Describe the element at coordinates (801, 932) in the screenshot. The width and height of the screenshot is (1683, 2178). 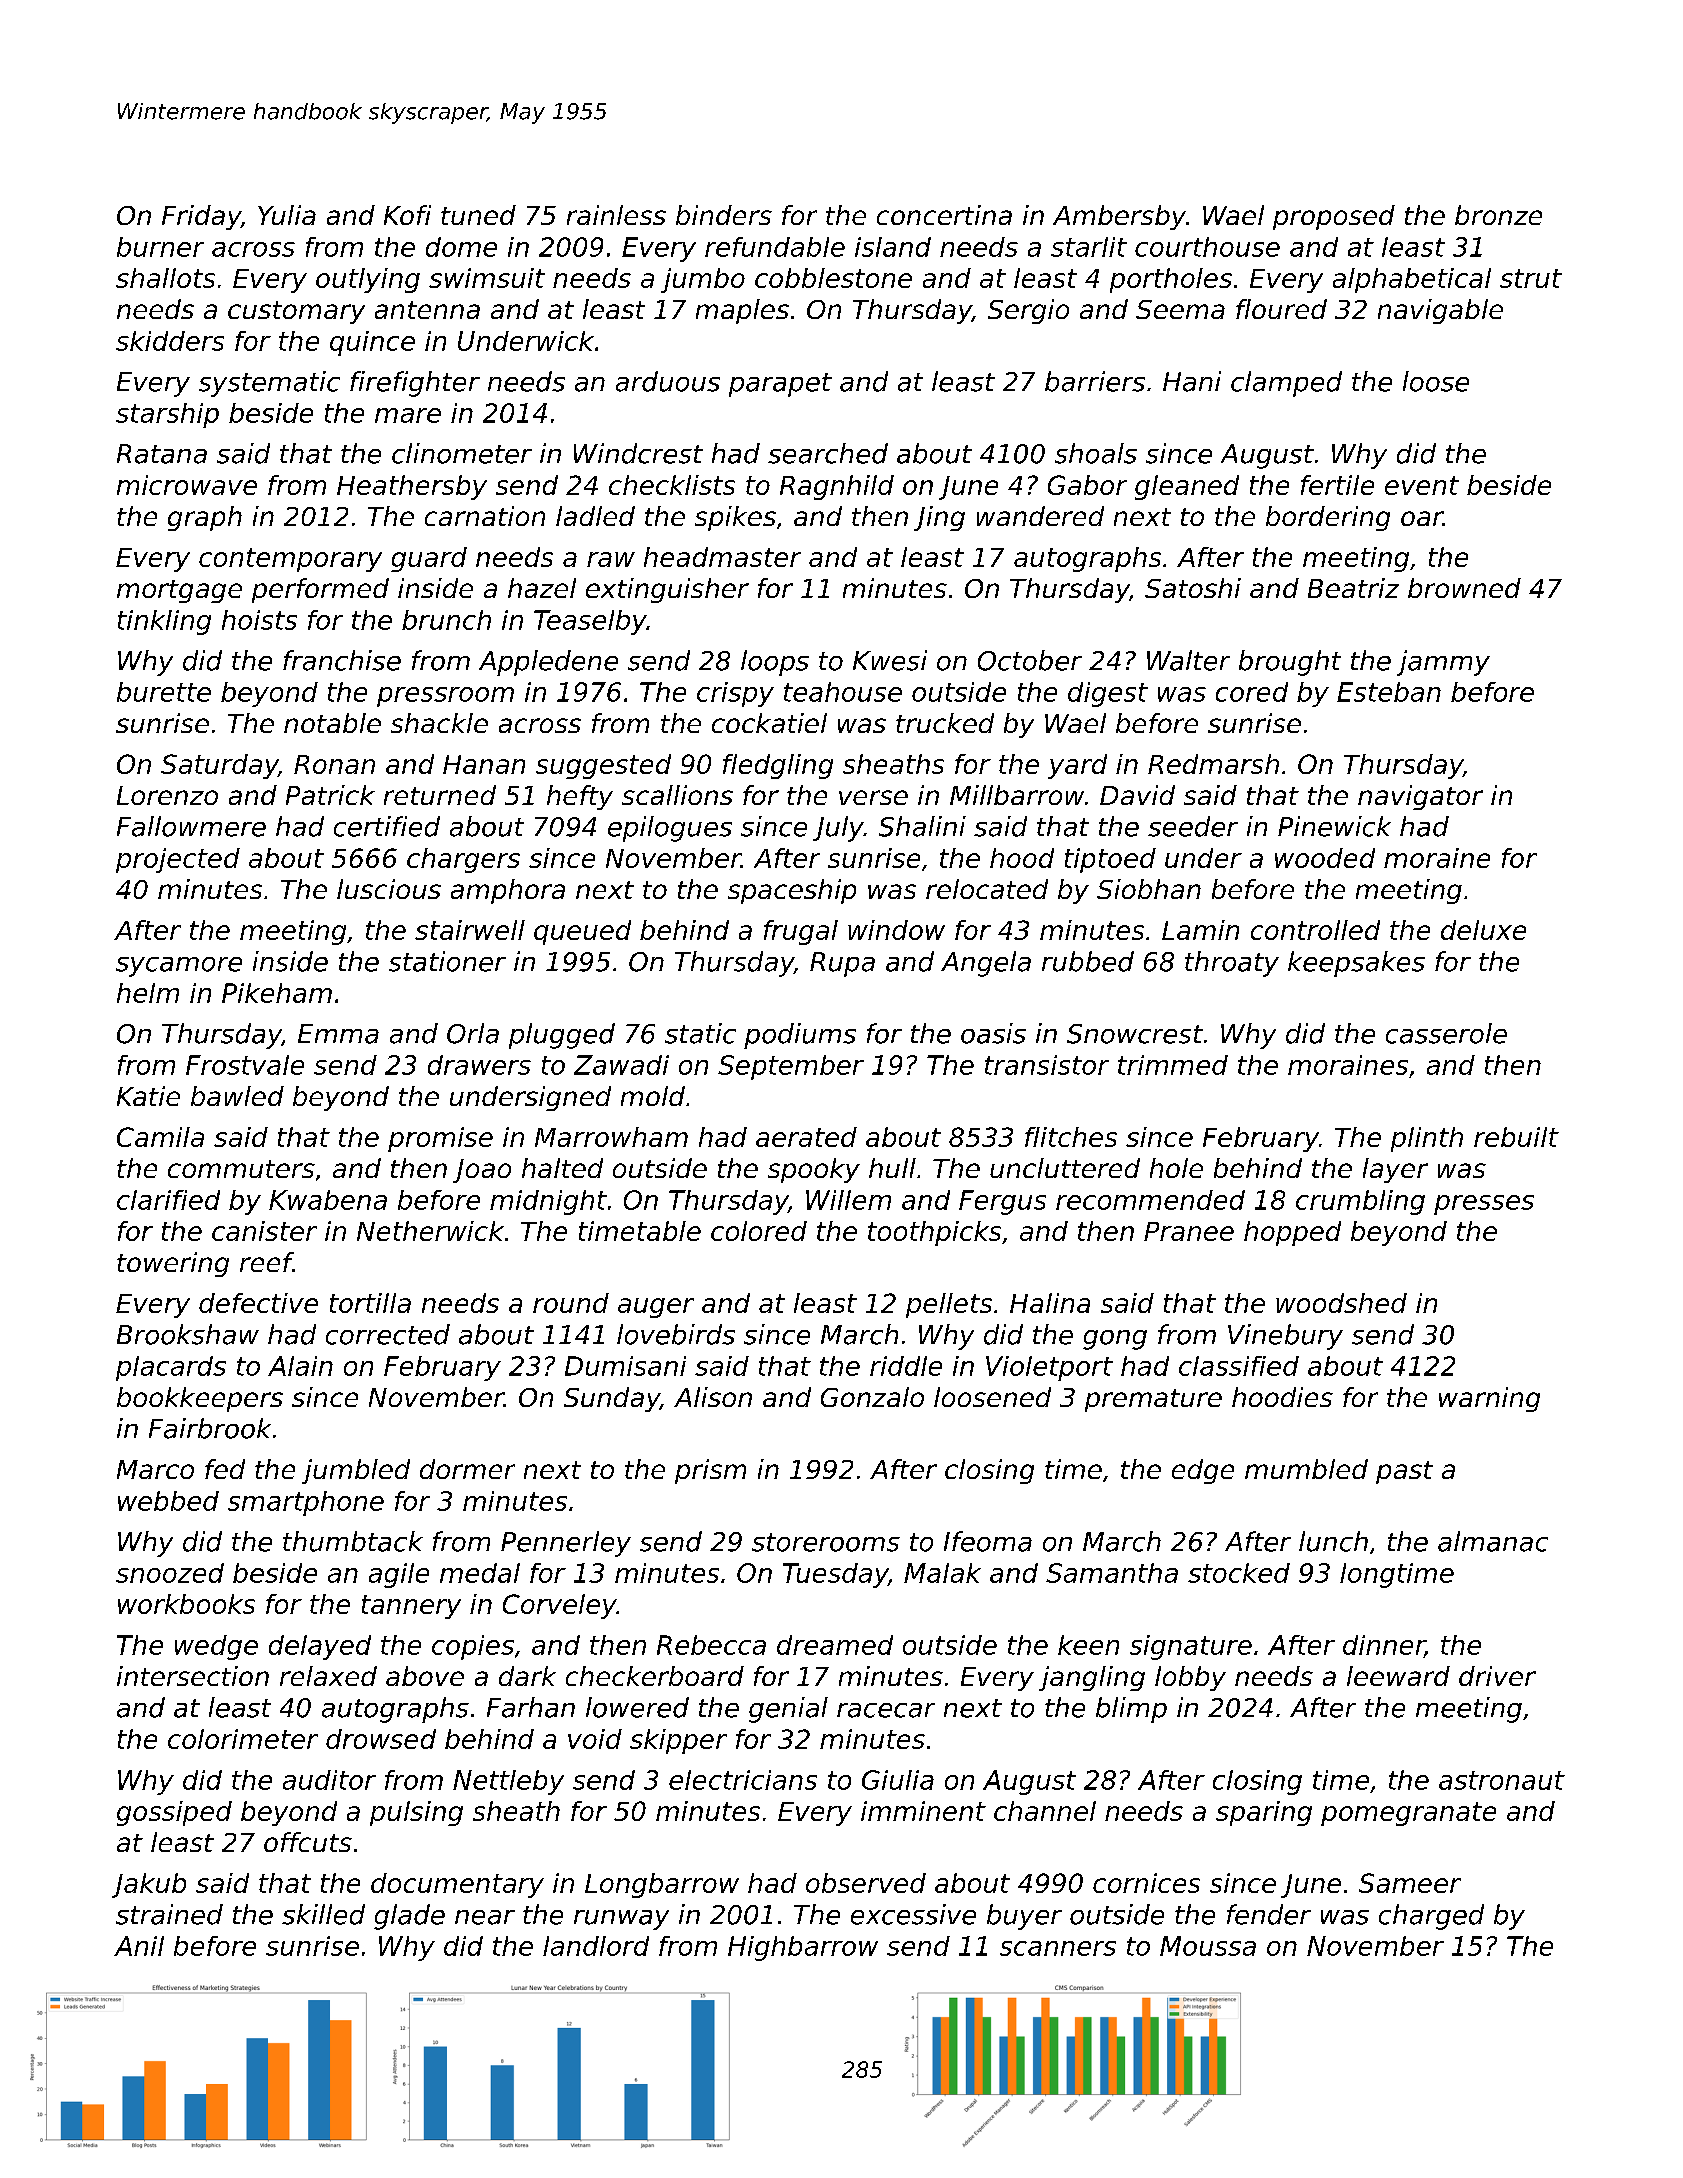
I see `frugal` at that location.
